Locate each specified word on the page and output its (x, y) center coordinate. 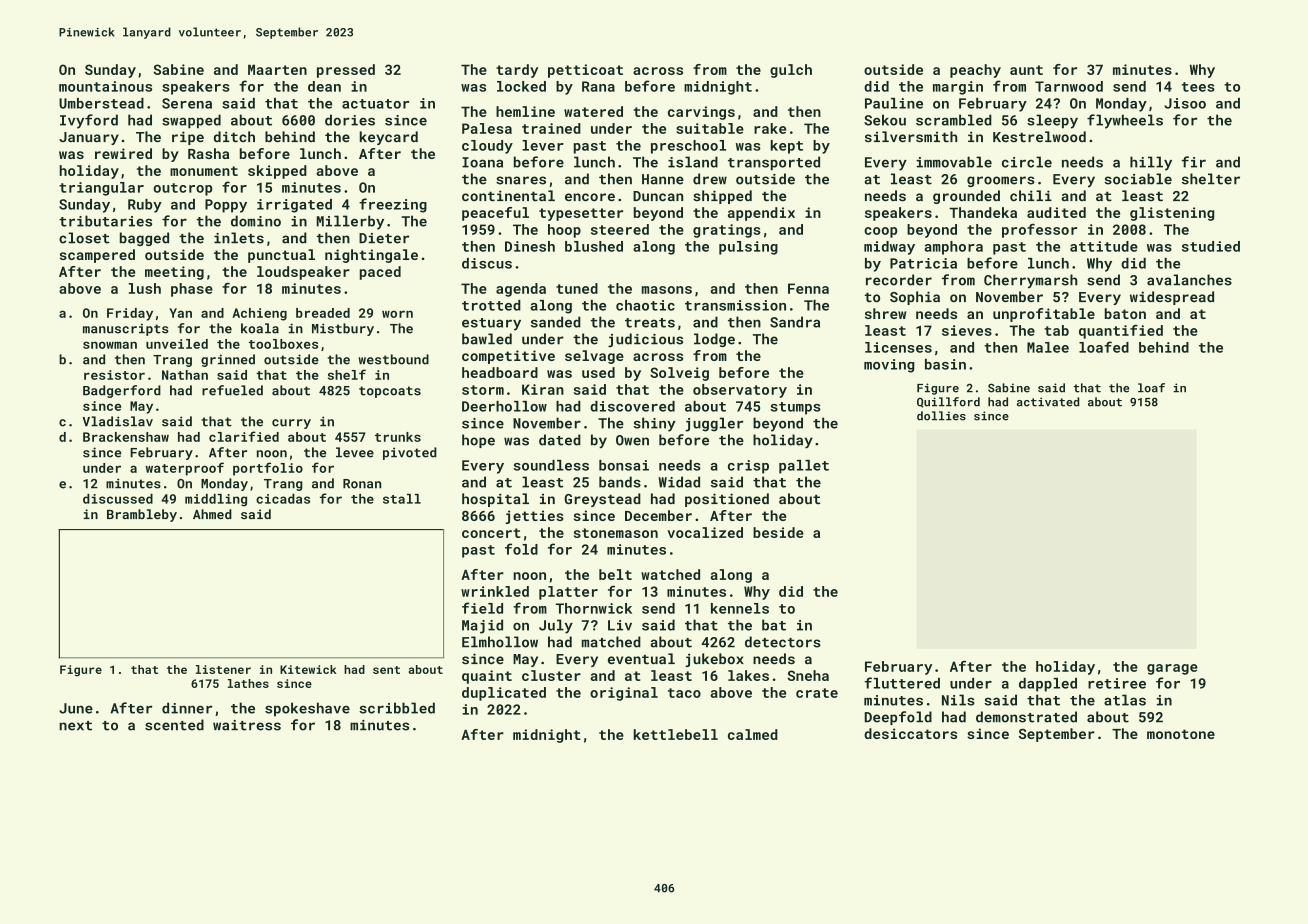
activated (1048, 402)
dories (350, 120)
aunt (1026, 70)
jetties (534, 517)
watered (593, 111)
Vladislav (117, 421)
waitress (247, 725)
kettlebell (676, 734)
